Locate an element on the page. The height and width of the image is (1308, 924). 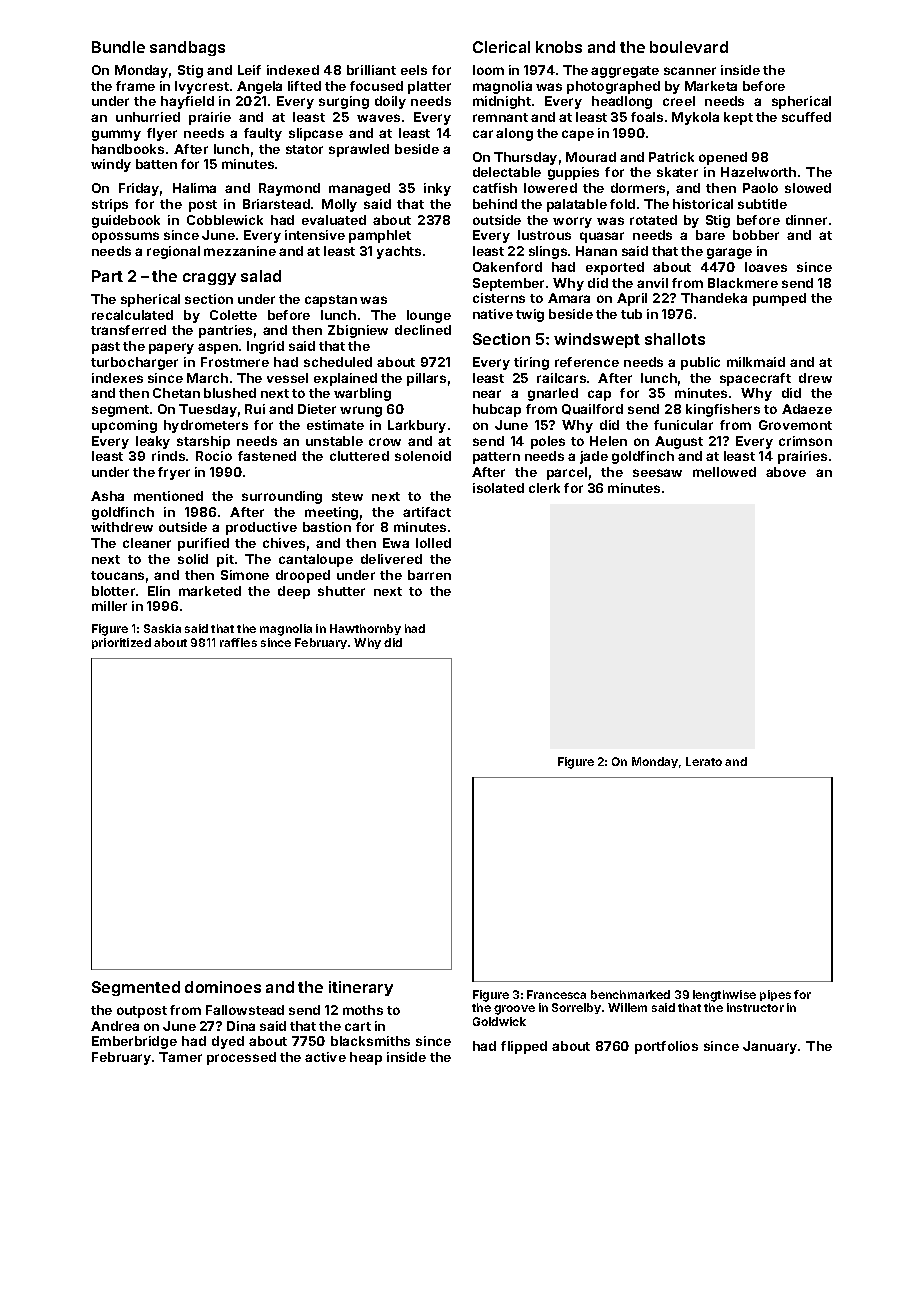
Adaeze is located at coordinates (807, 409).
